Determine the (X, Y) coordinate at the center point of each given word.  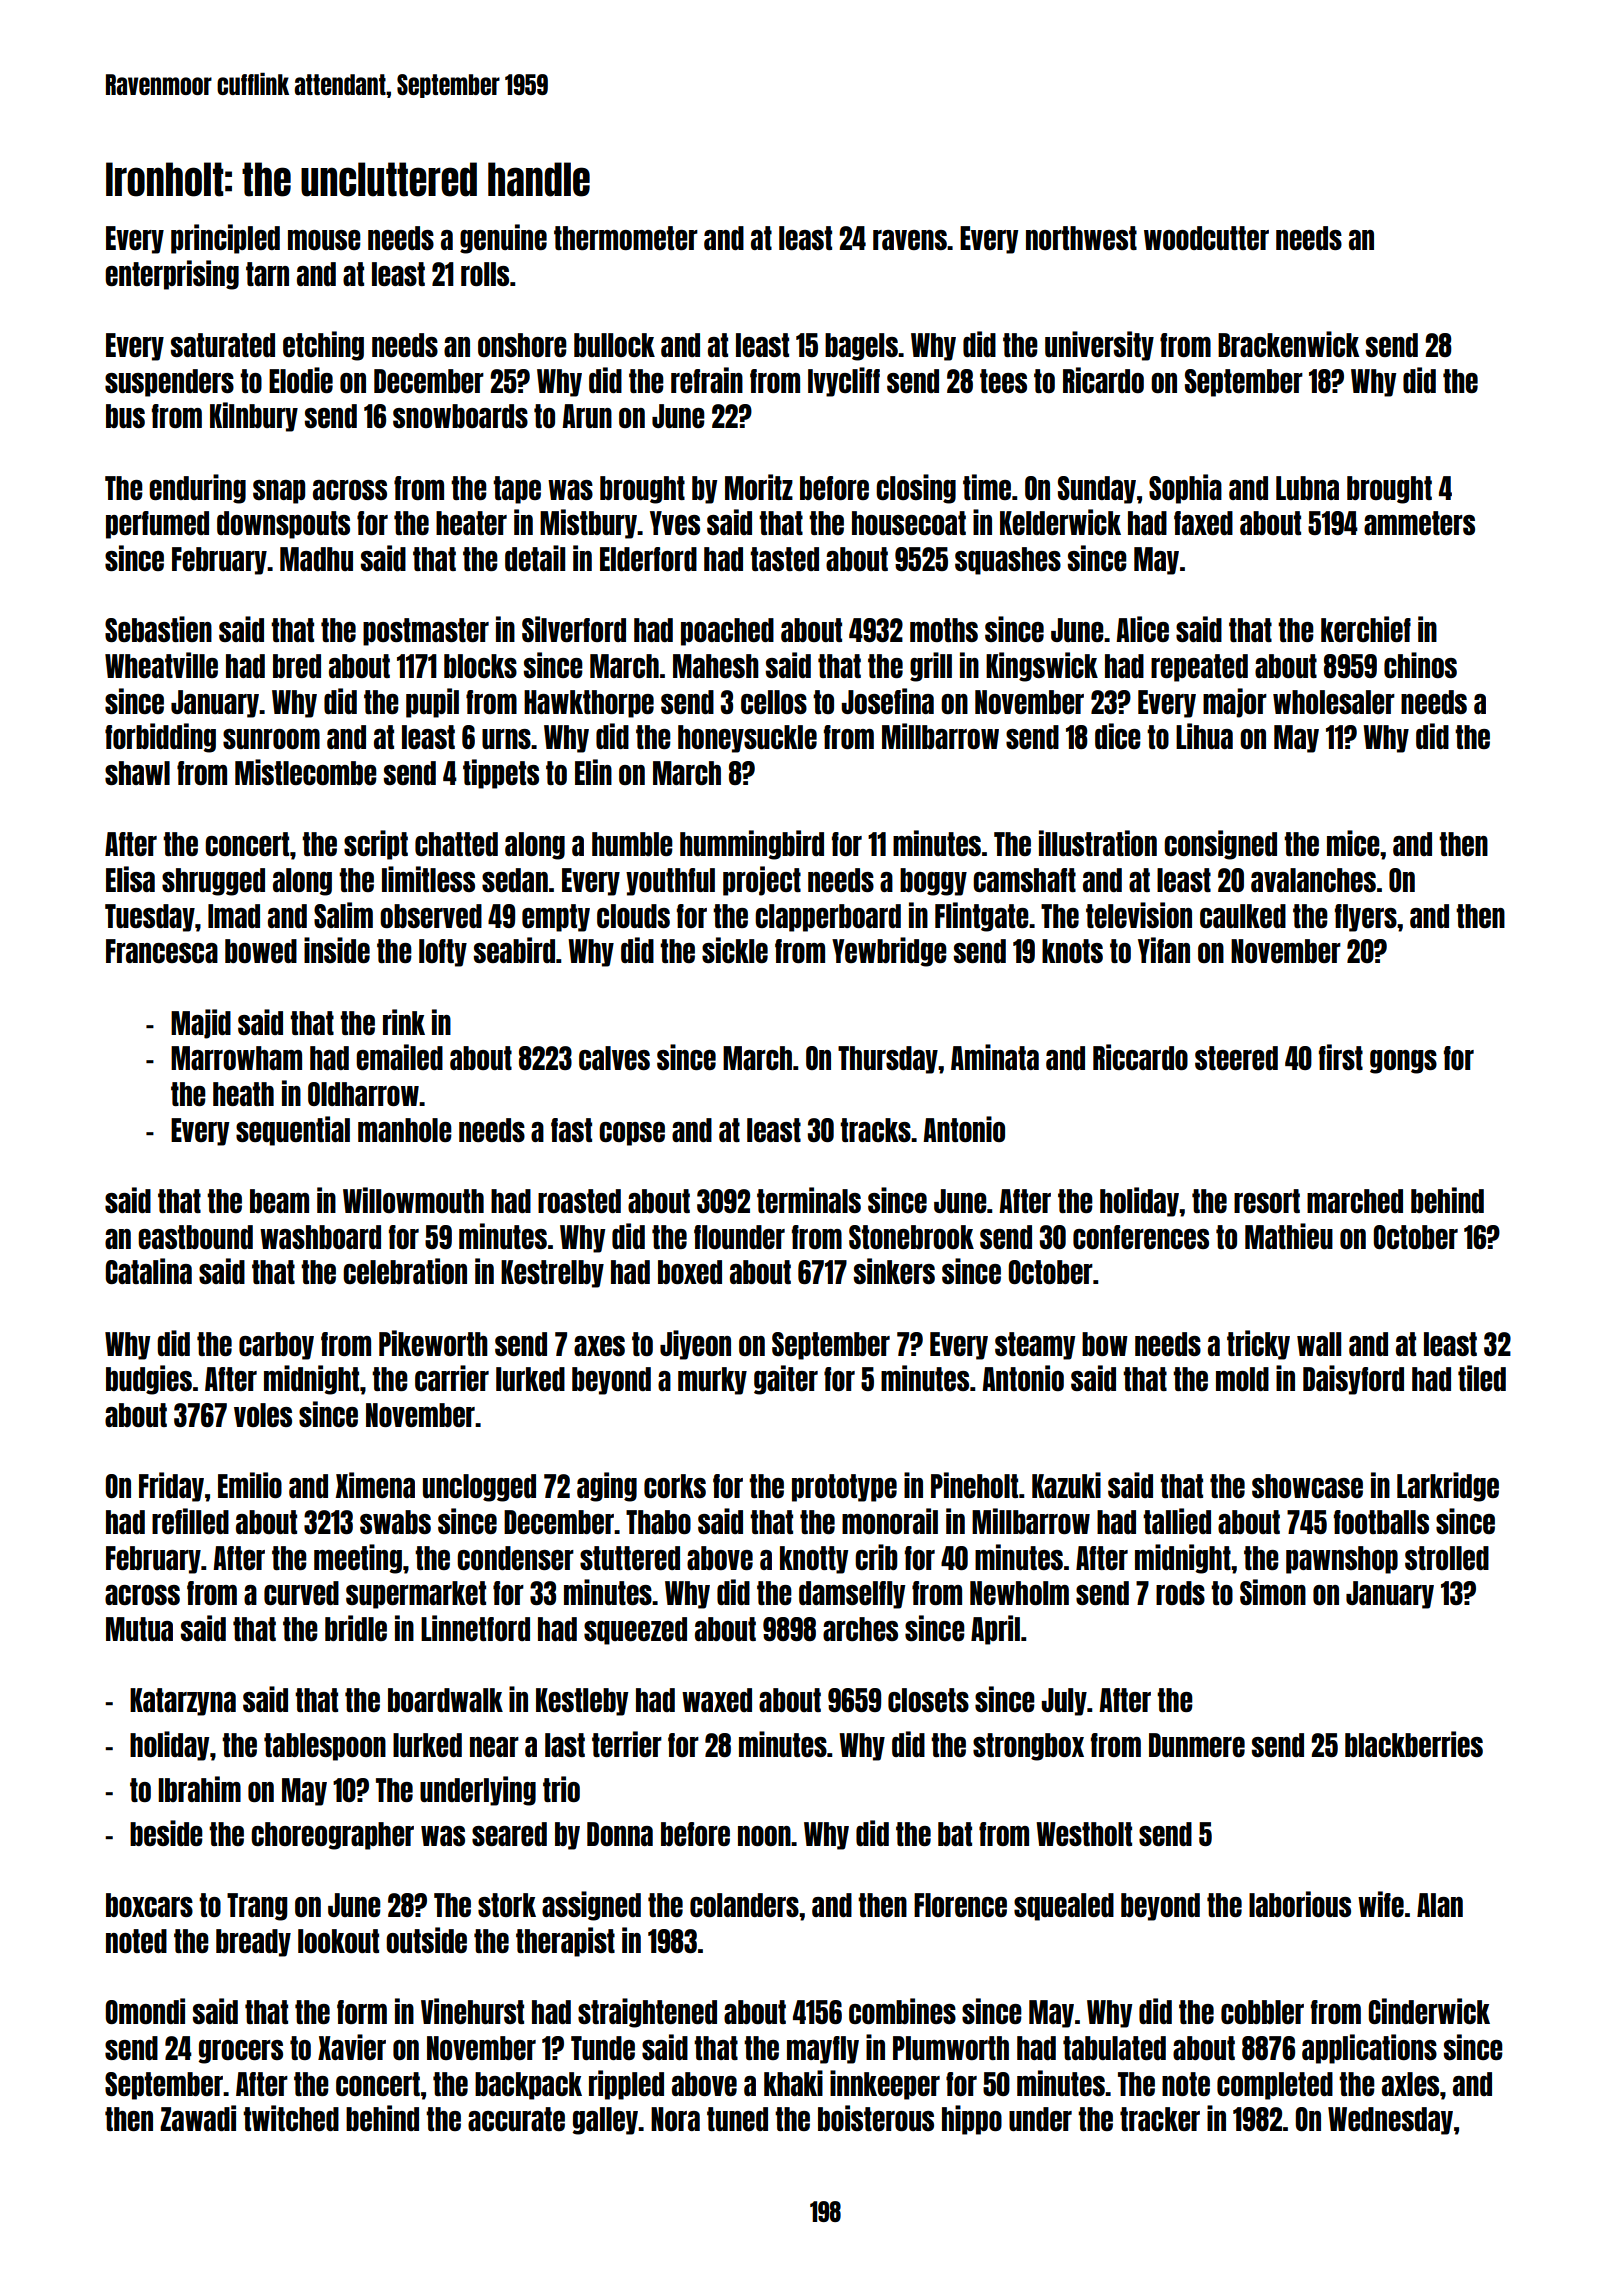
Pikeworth (433, 1343)
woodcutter (1206, 238)
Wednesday (1390, 2121)
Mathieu (1289, 1236)
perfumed (157, 525)
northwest (1081, 238)
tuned (737, 2119)
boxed (690, 1272)
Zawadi (198, 2118)
